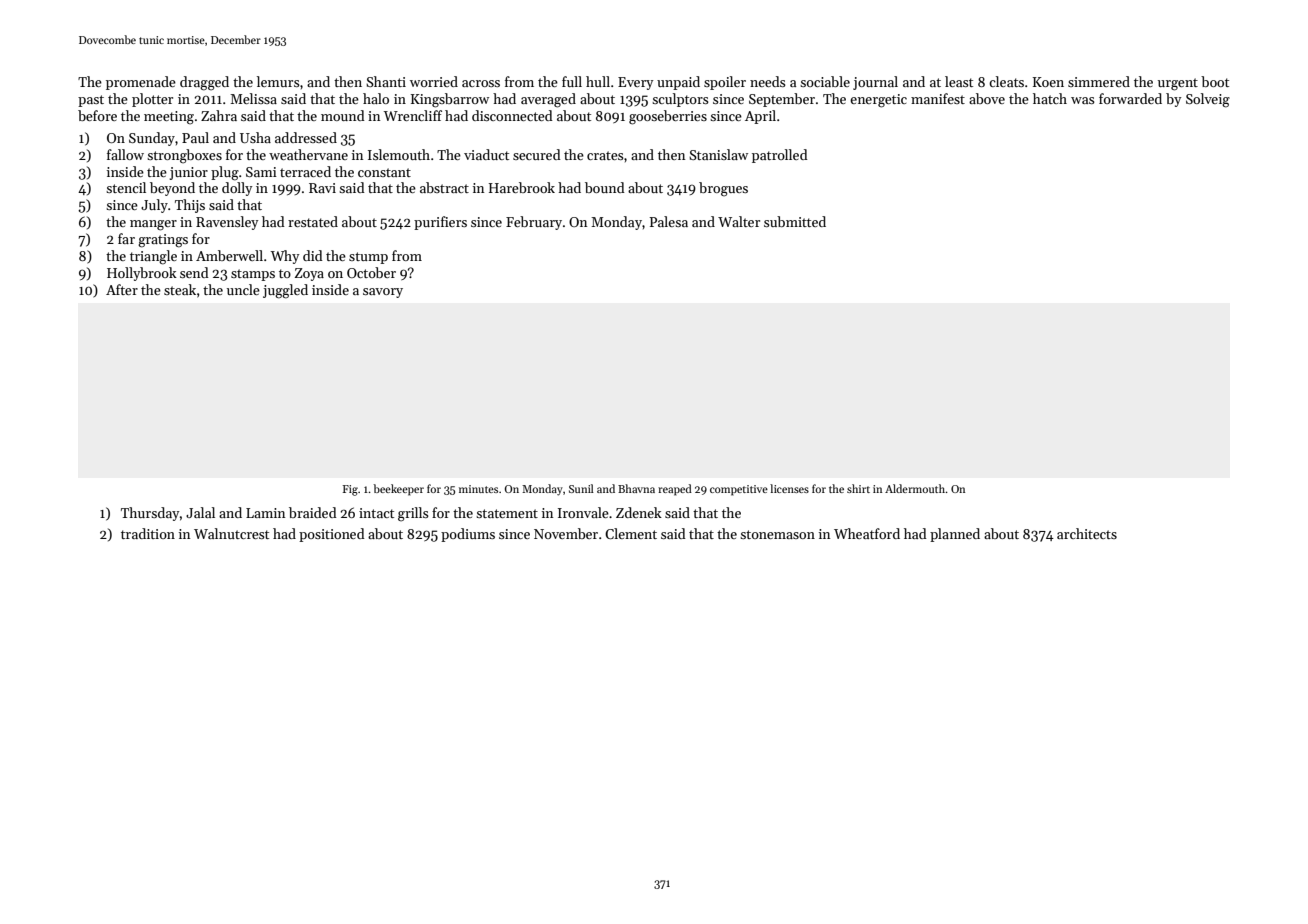  What do you see at coordinates (383, 293) in the screenshot?
I see `savory` at bounding box center [383, 293].
